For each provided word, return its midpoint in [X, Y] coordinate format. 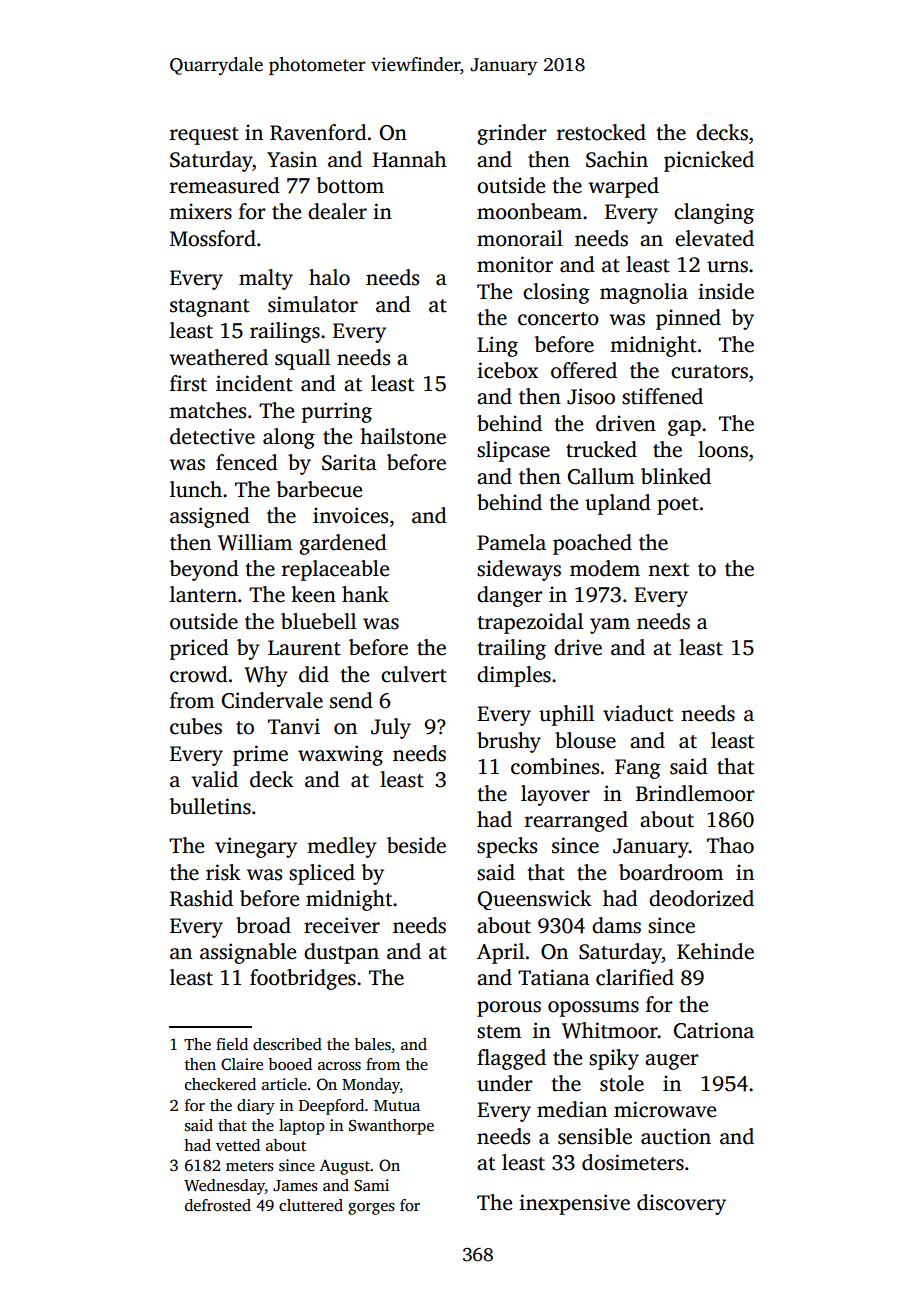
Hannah [409, 159]
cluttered [311, 1205]
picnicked [709, 161]
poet [678, 506]
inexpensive [574, 1204]
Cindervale [272, 700]
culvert [414, 674]
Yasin [292, 159]
